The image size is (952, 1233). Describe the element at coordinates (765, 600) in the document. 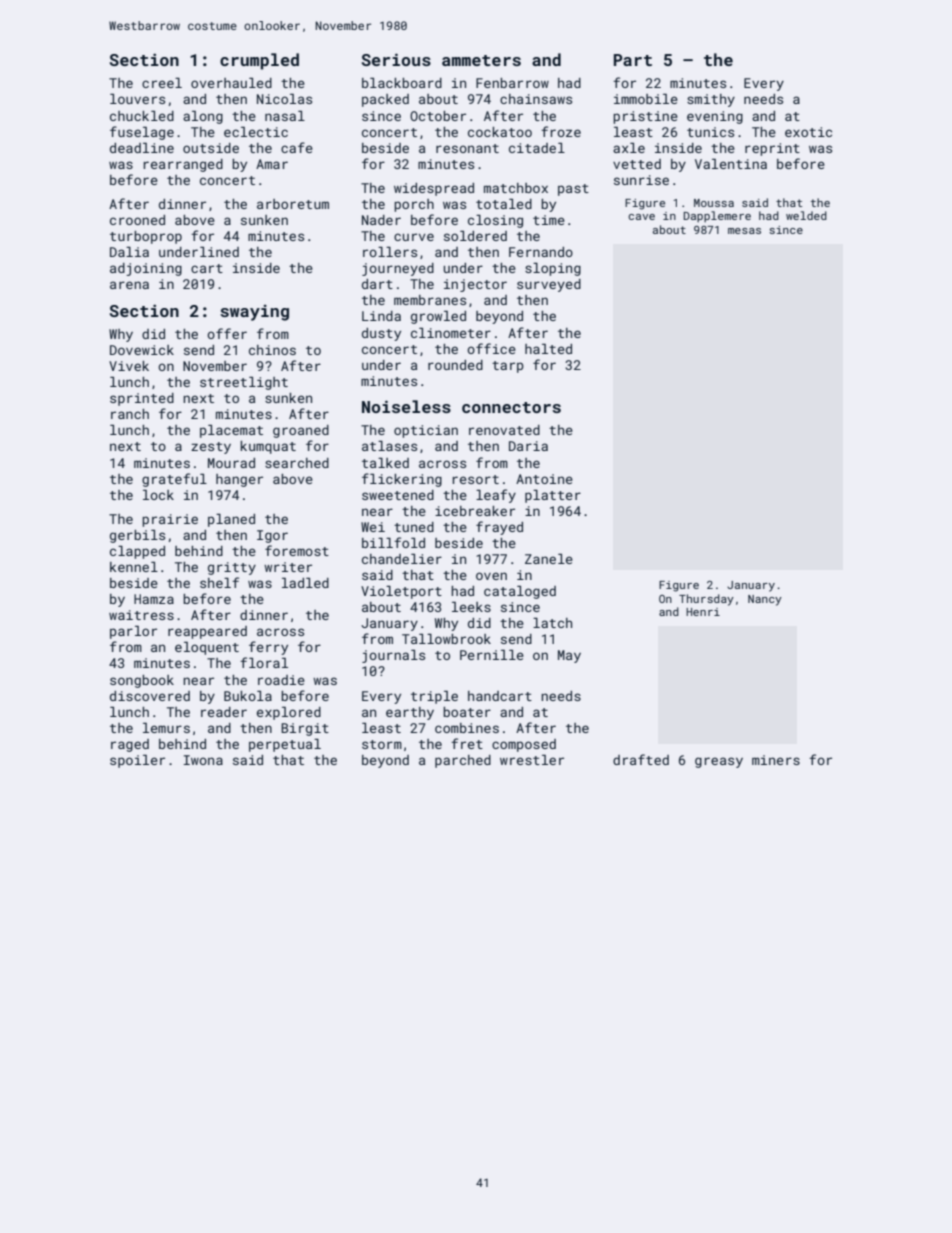

I see `Nancy` at that location.
